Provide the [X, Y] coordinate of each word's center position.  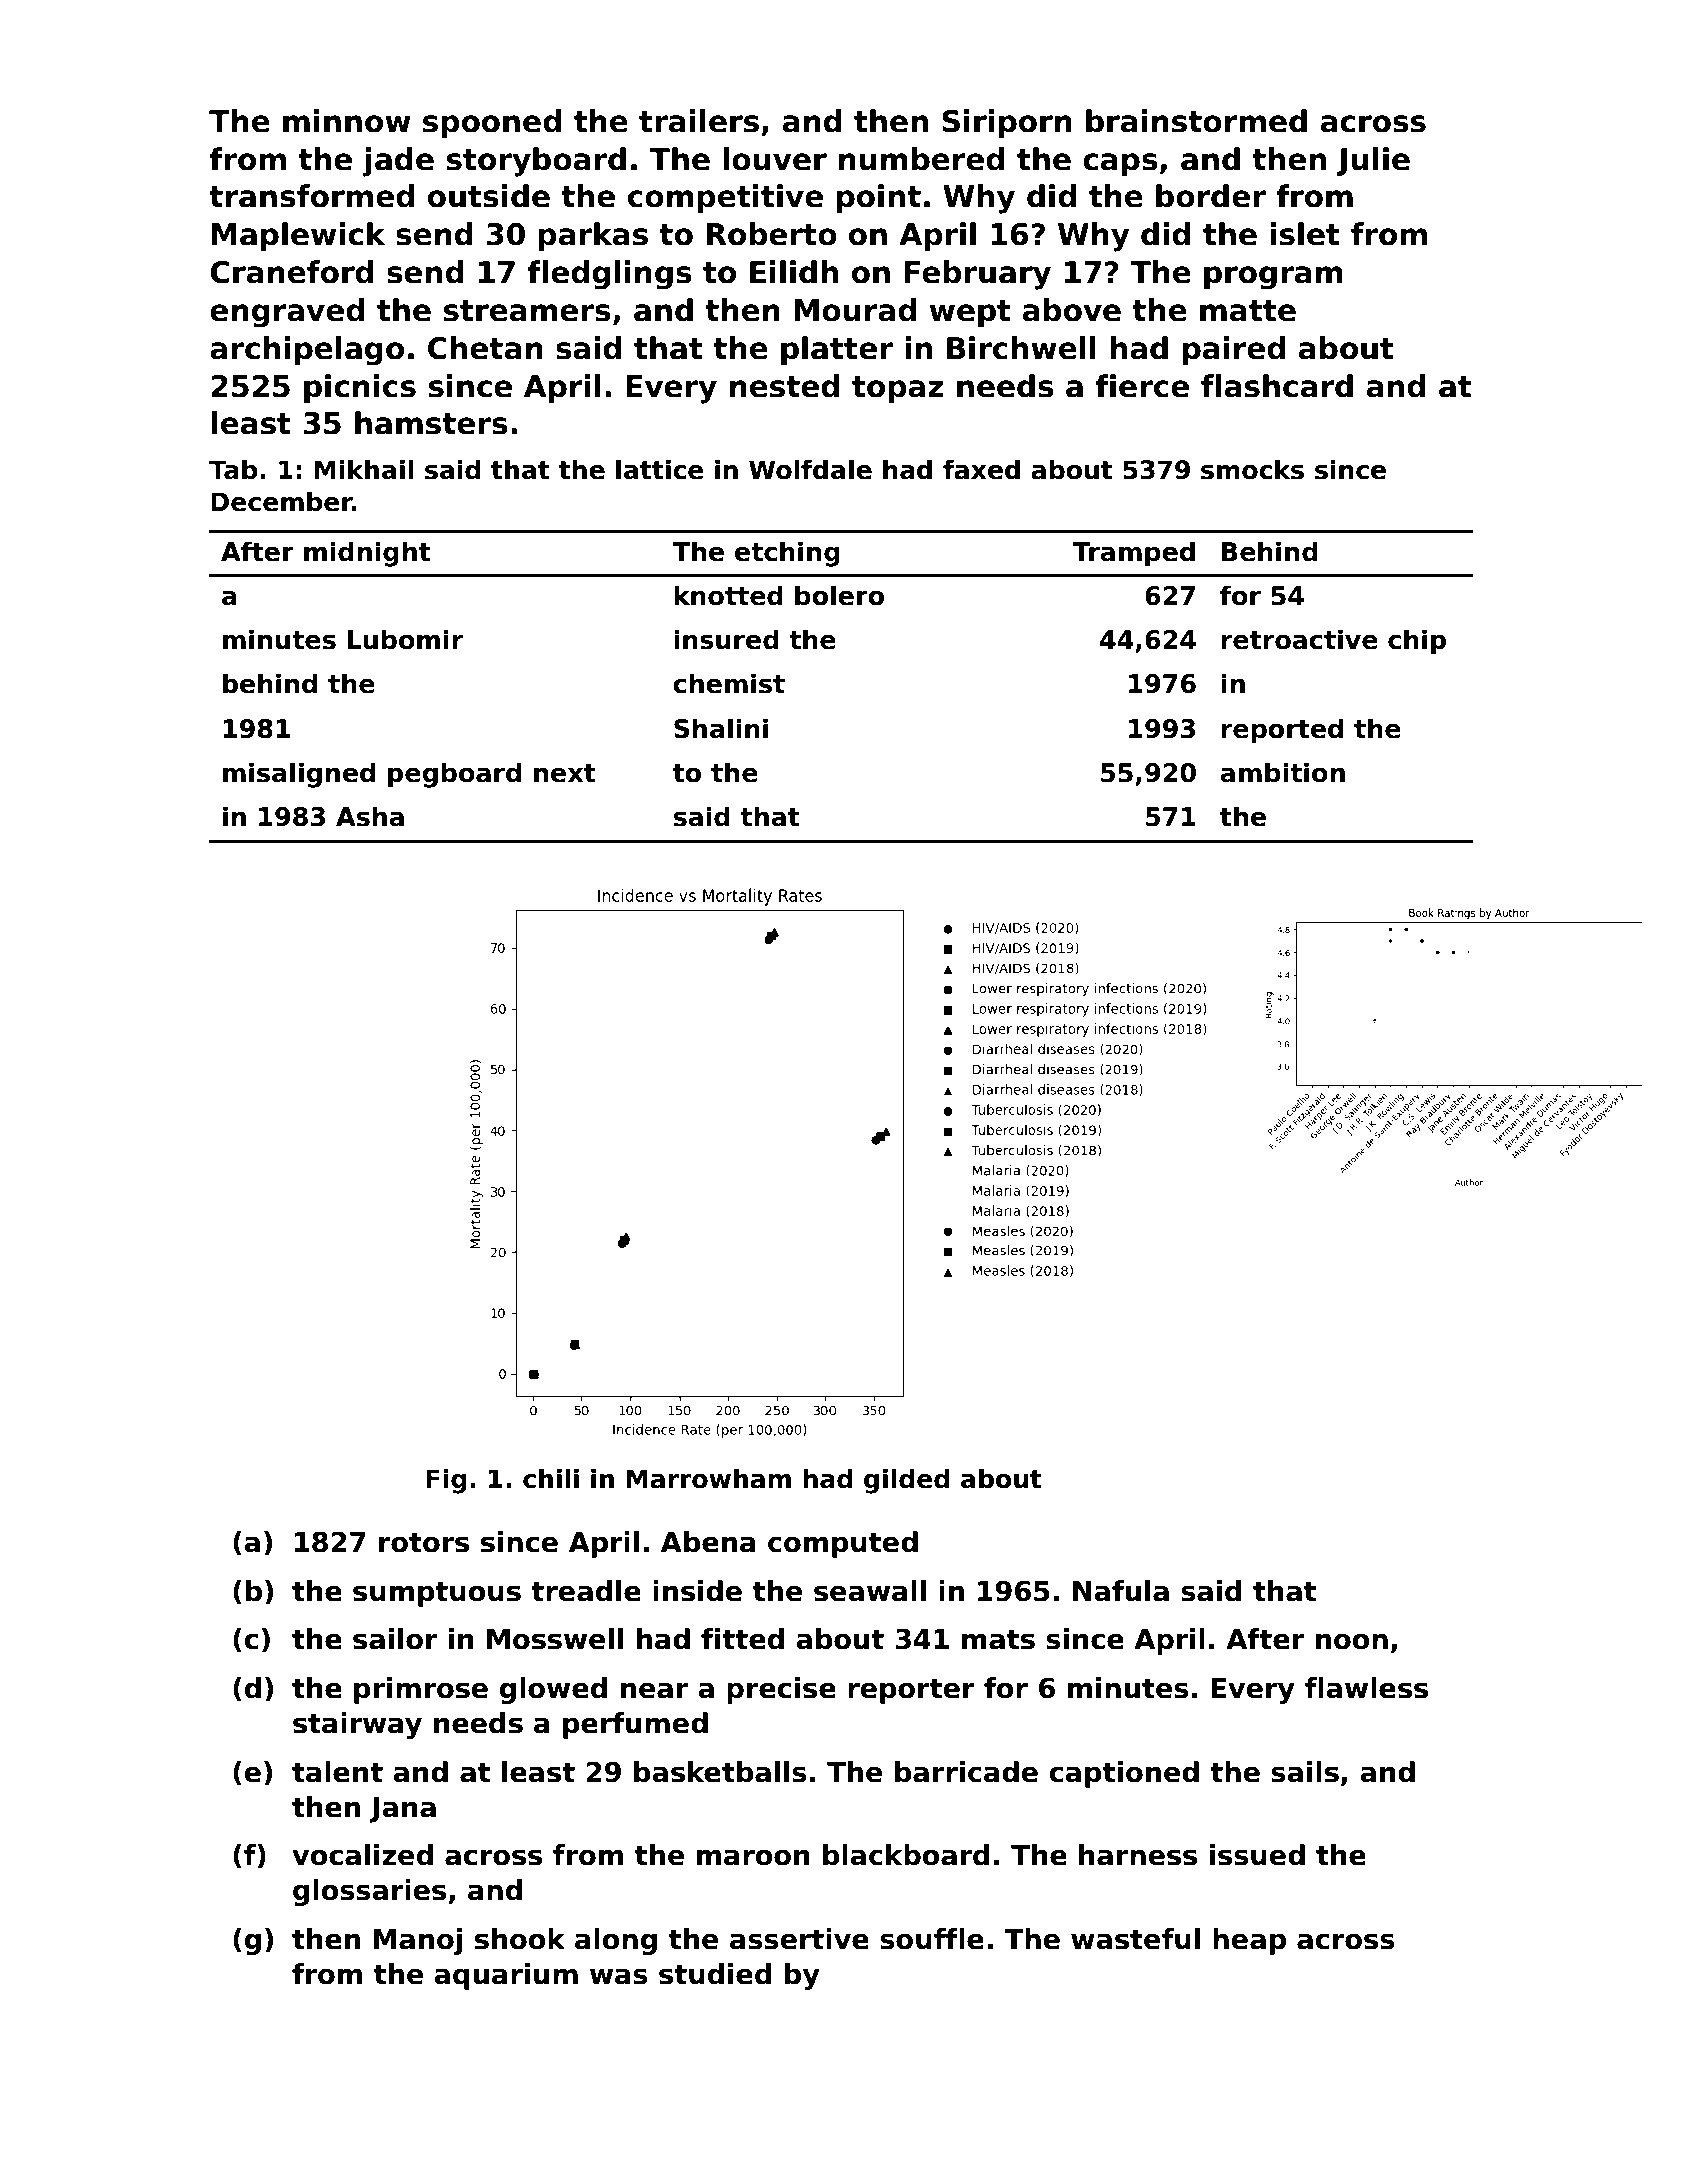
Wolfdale [810, 469]
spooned [492, 123]
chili [551, 1478]
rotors [424, 1543]
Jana [402, 1810]
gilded [907, 1481]
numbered [921, 159]
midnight [367, 554]
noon [1352, 1641]
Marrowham [709, 1478]
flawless [1366, 1688]
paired [1234, 350]
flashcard [1277, 386]
